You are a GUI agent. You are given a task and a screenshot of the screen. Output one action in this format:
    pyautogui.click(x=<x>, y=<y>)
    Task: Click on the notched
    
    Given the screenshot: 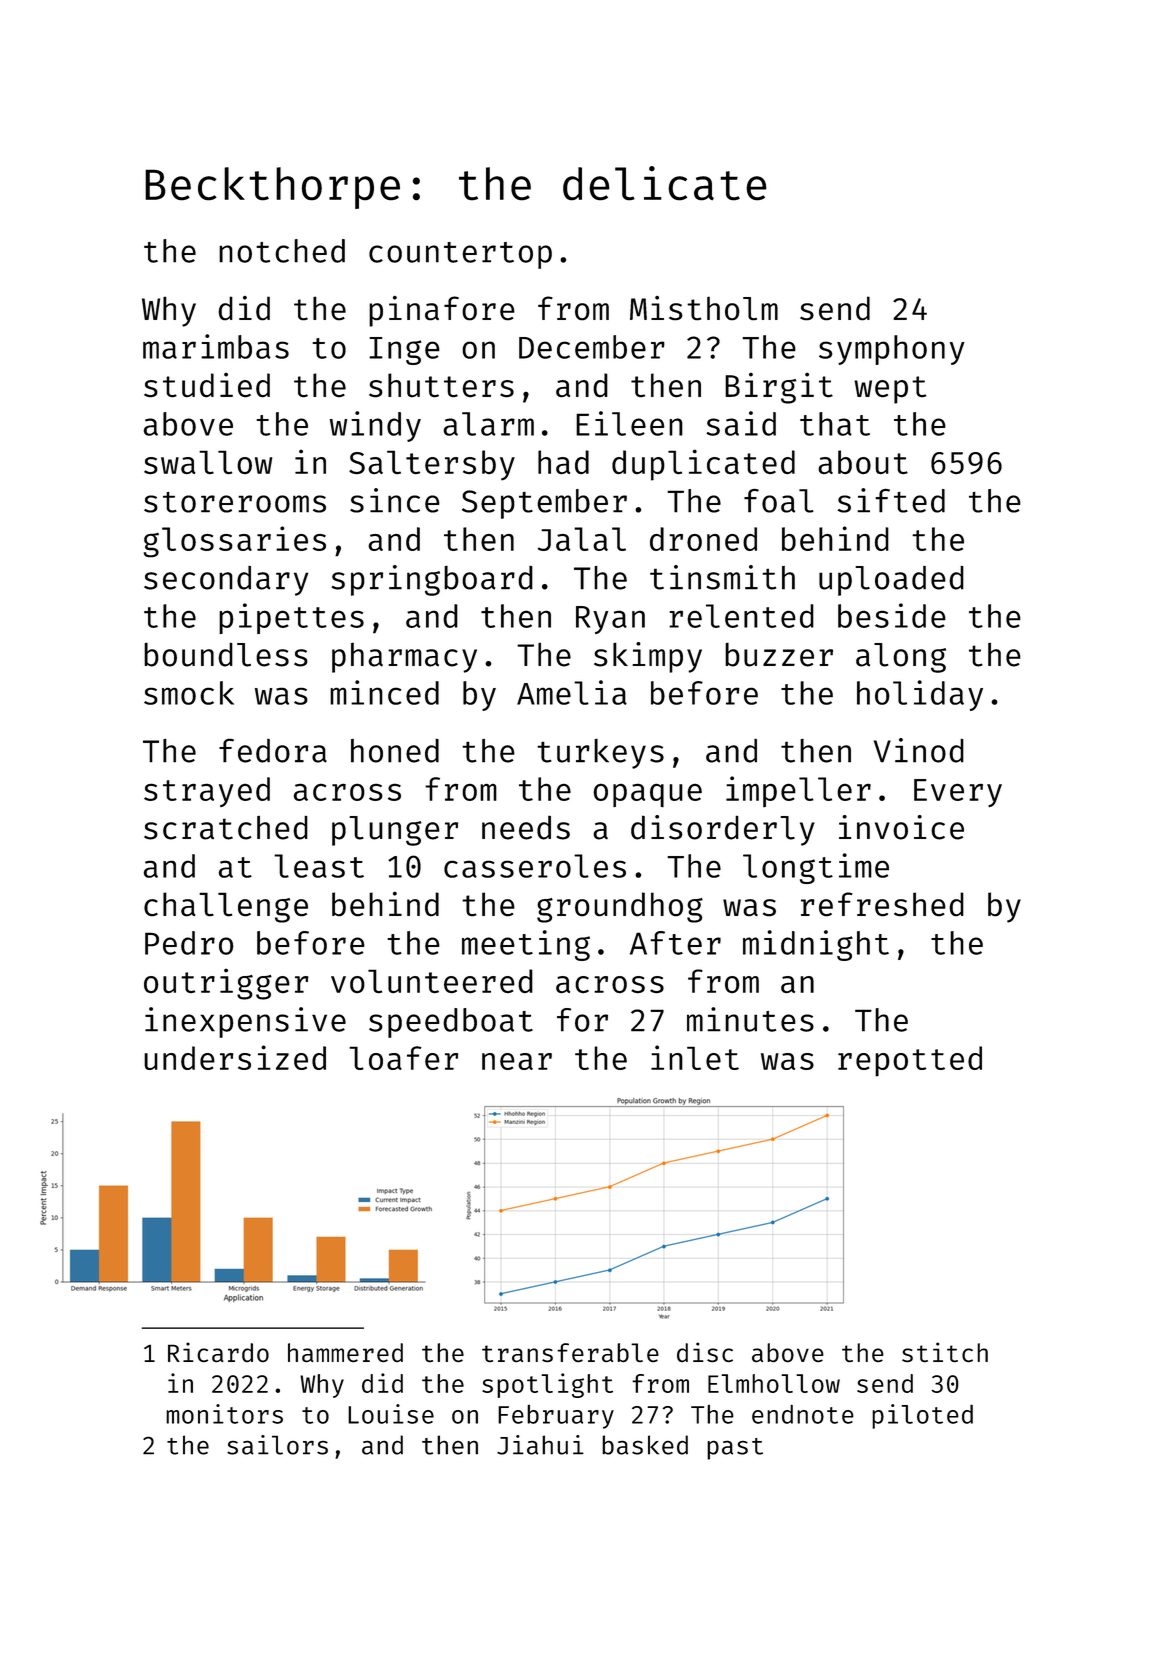 What is the action you would take?
    pyautogui.click(x=282, y=251)
